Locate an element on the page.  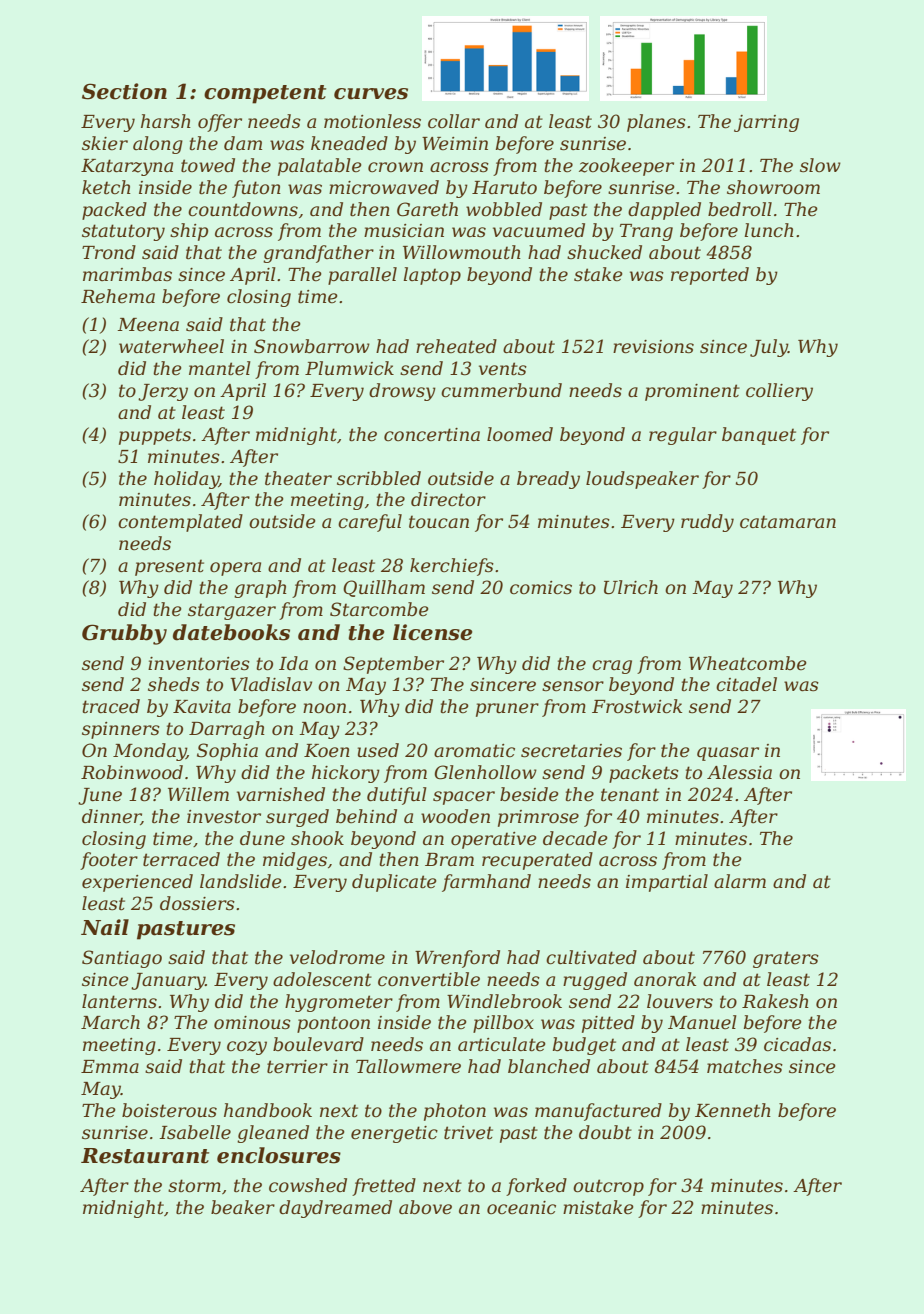
Rehema is located at coordinates (118, 296).
